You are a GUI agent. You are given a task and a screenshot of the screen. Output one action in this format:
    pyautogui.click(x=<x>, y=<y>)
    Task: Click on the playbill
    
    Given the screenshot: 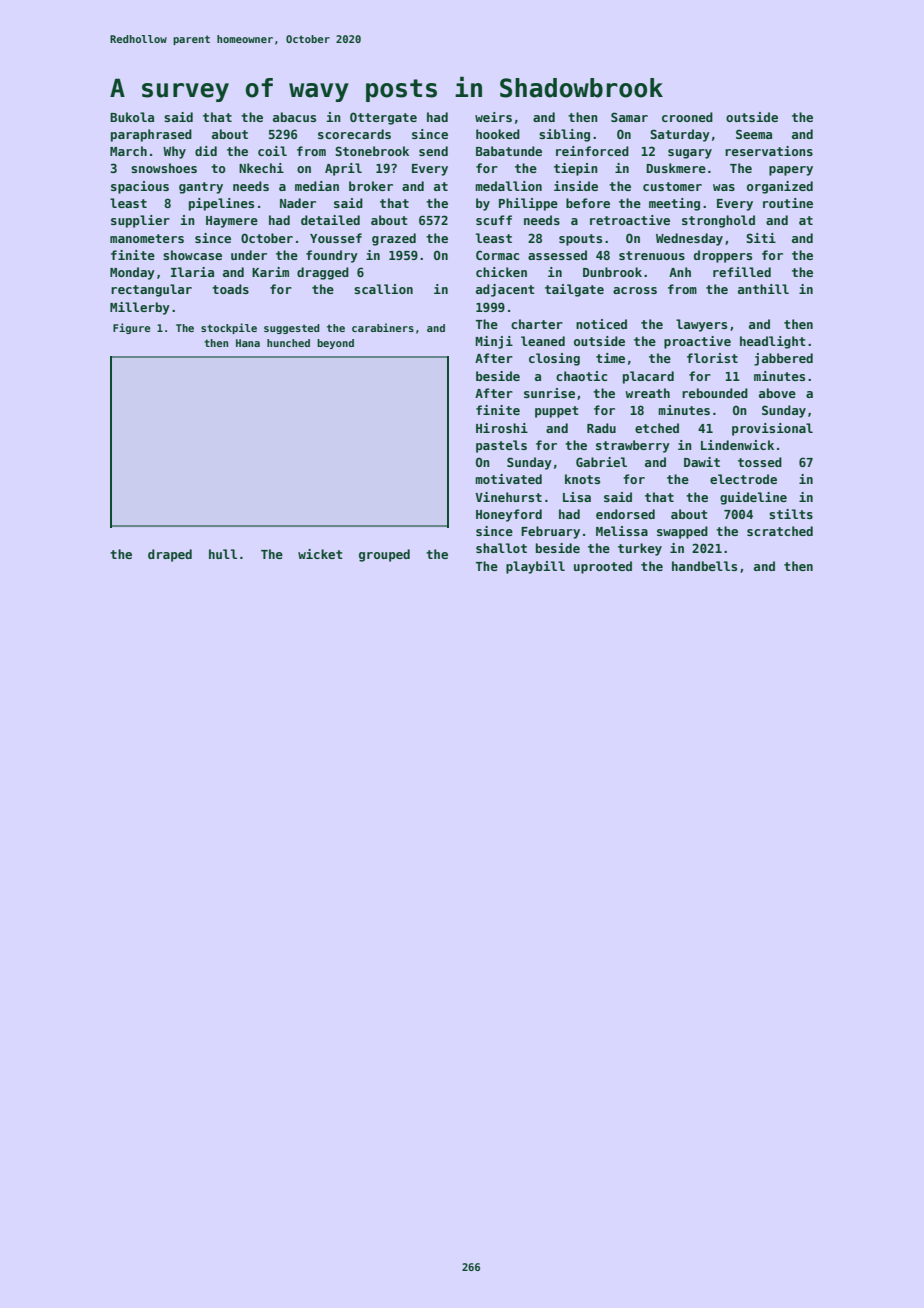 What is the action you would take?
    pyautogui.click(x=535, y=567)
